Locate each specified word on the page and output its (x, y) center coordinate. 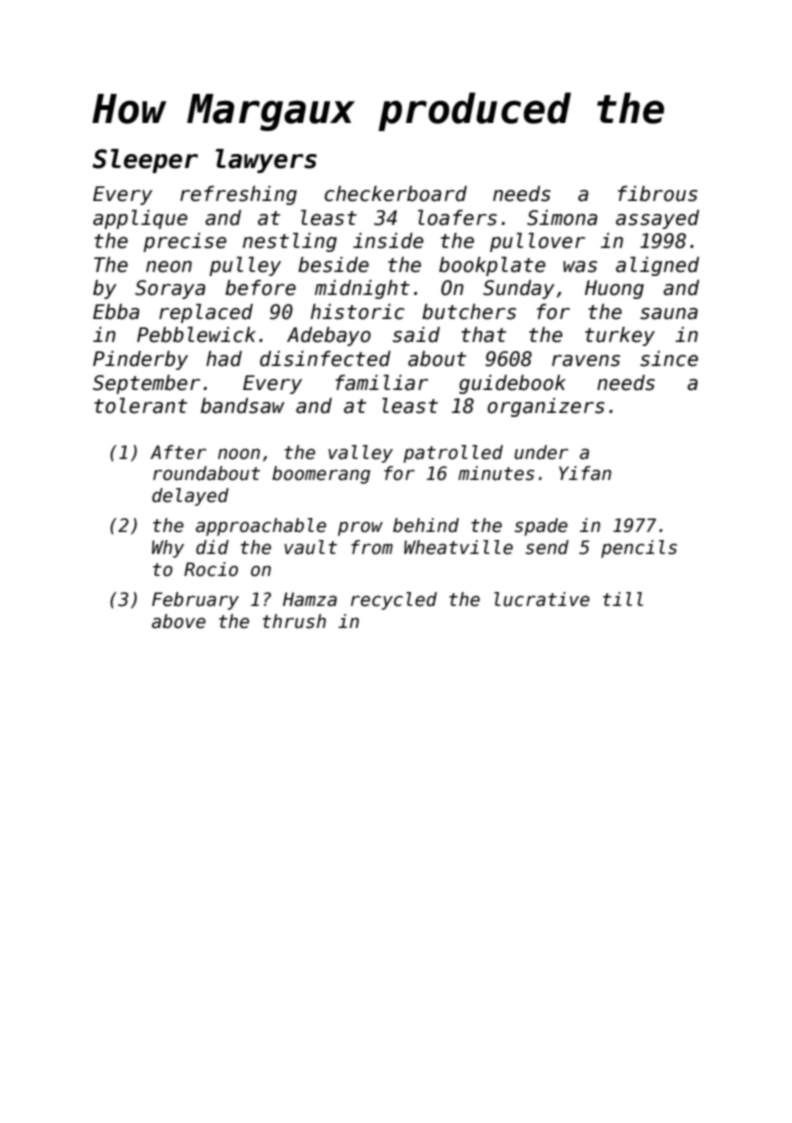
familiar (381, 383)
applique (140, 219)
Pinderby (140, 360)
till (623, 599)
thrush (294, 621)
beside (333, 265)
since (669, 359)
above (179, 621)
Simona (562, 218)
